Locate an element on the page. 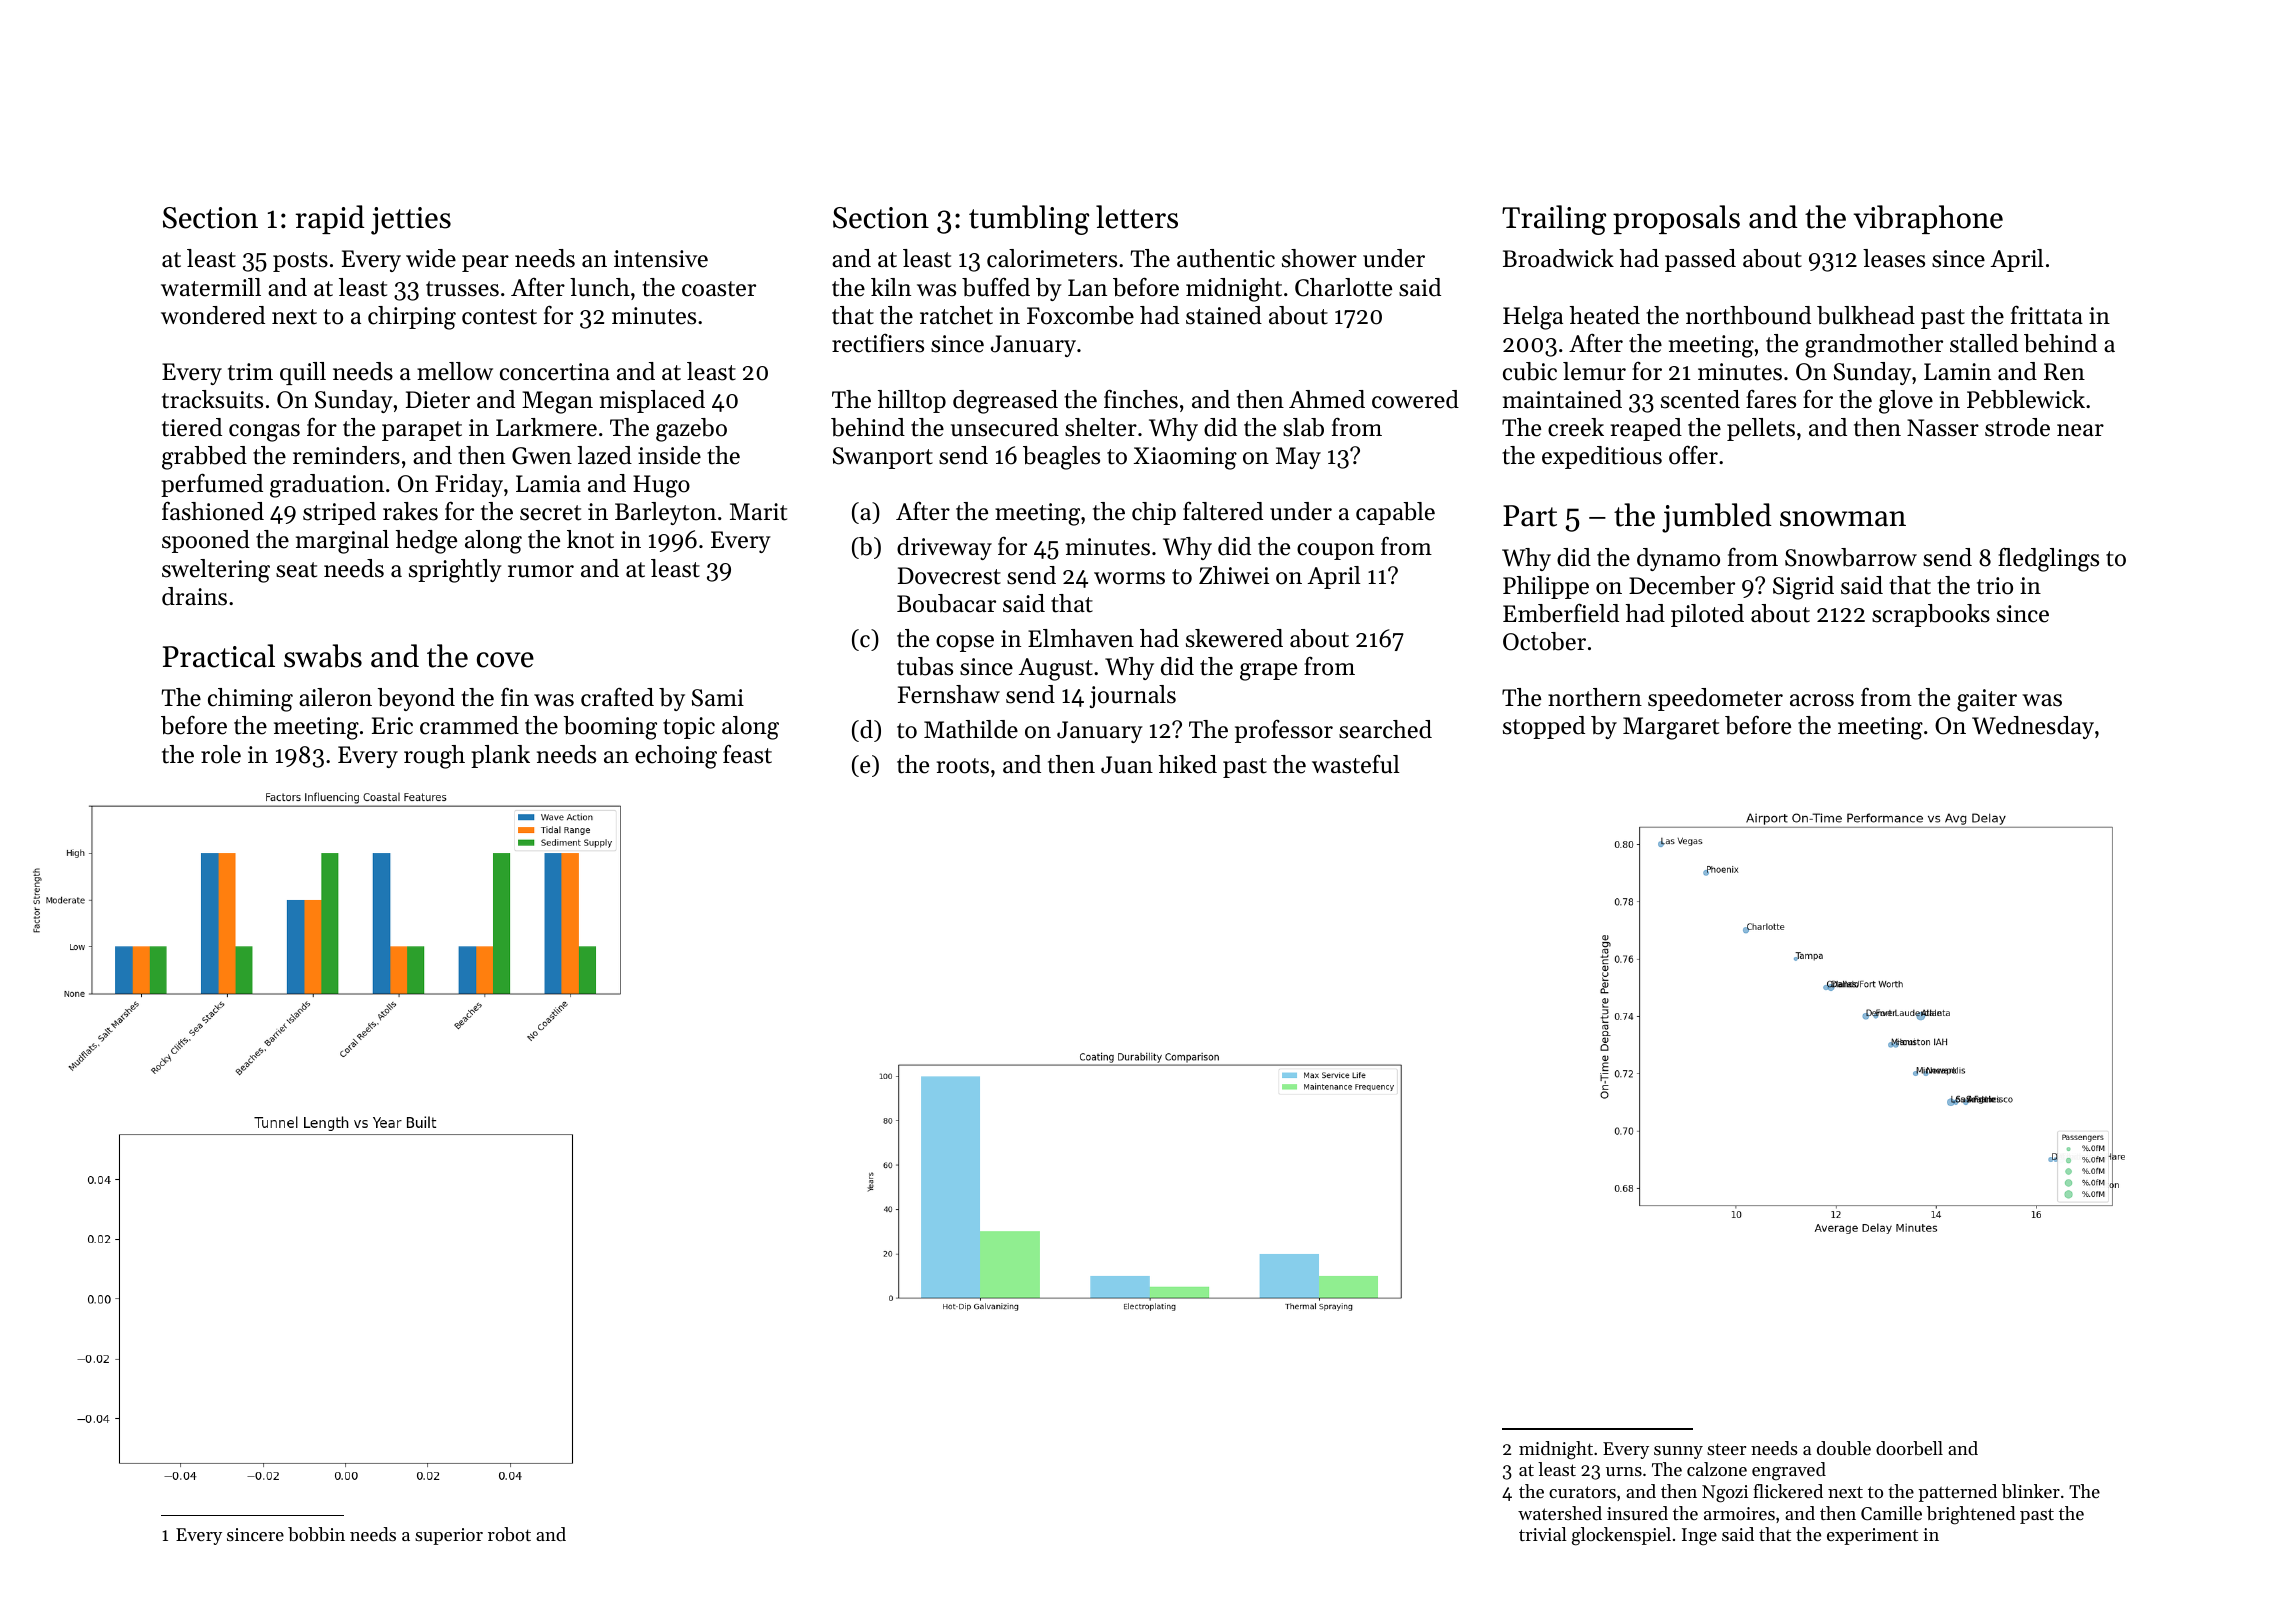 The height and width of the document is (1620, 2292). wasteful is located at coordinates (1356, 764).
